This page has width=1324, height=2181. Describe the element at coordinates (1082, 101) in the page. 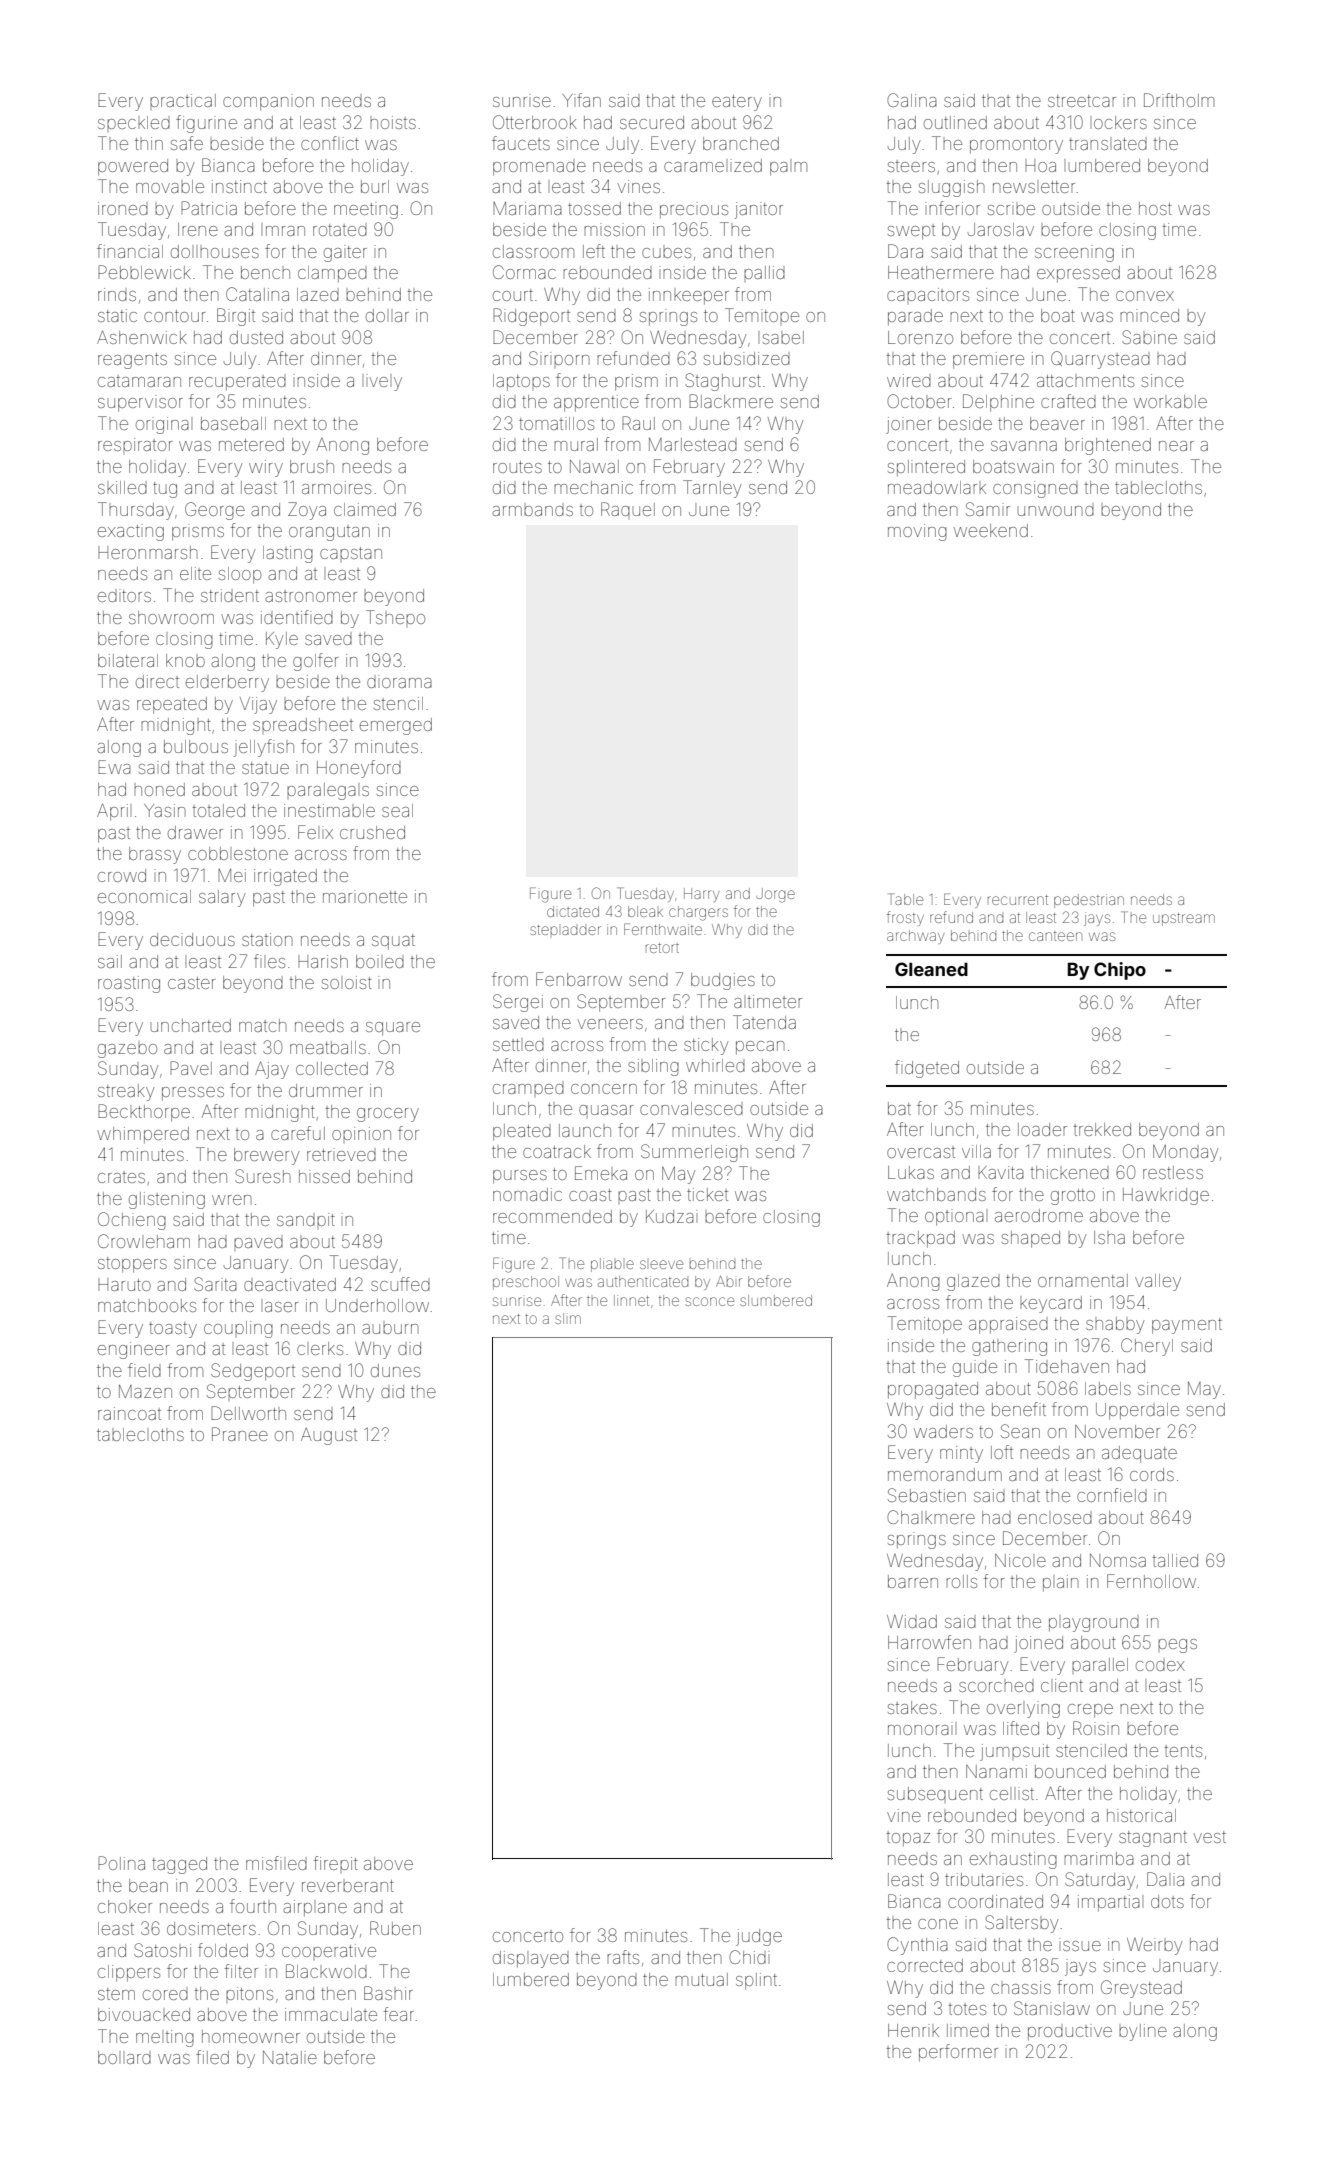

I see `streetcar` at that location.
